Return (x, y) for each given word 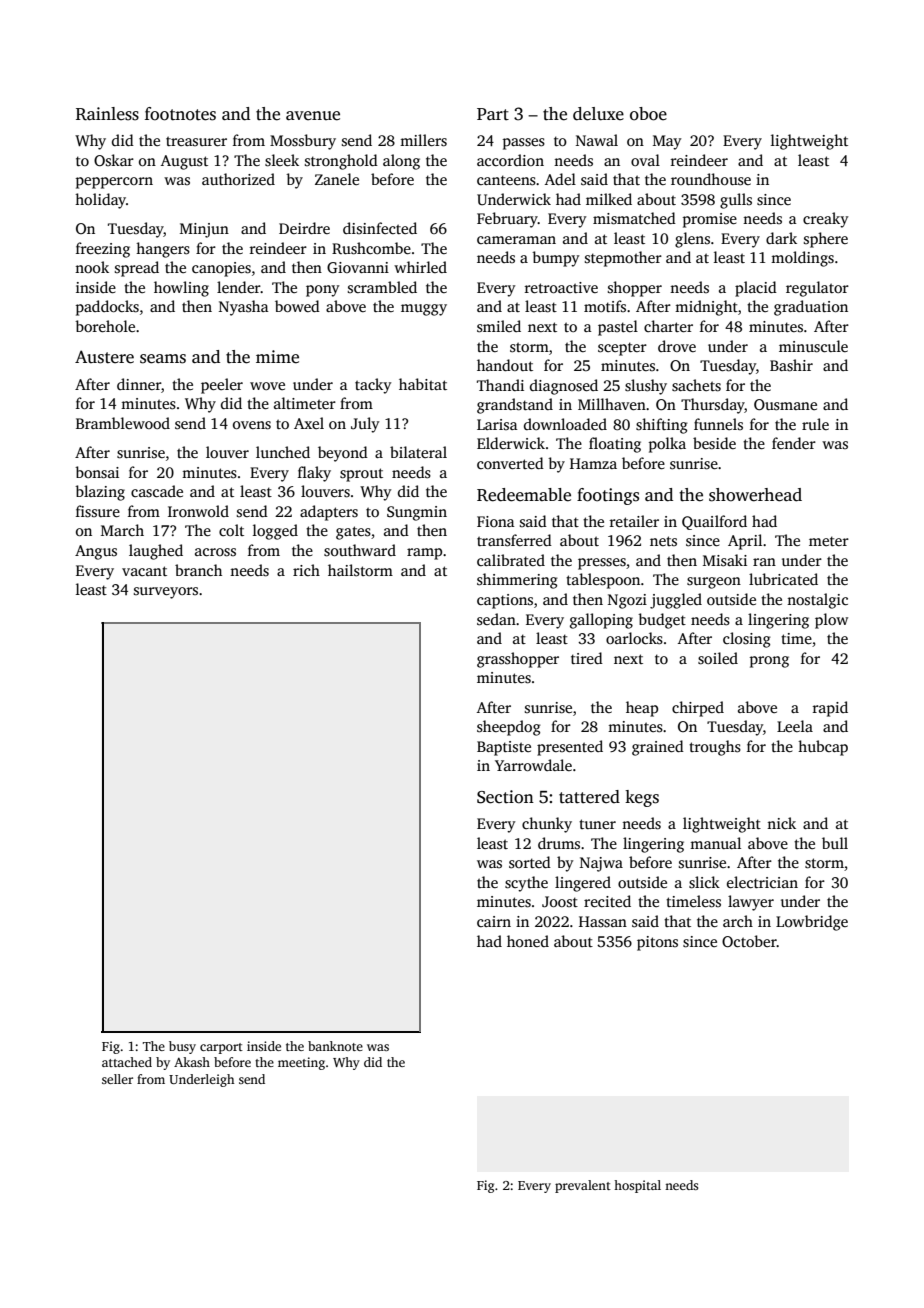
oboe (648, 114)
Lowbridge (812, 923)
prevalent (583, 1186)
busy (182, 1047)
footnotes (180, 114)
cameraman (516, 240)
